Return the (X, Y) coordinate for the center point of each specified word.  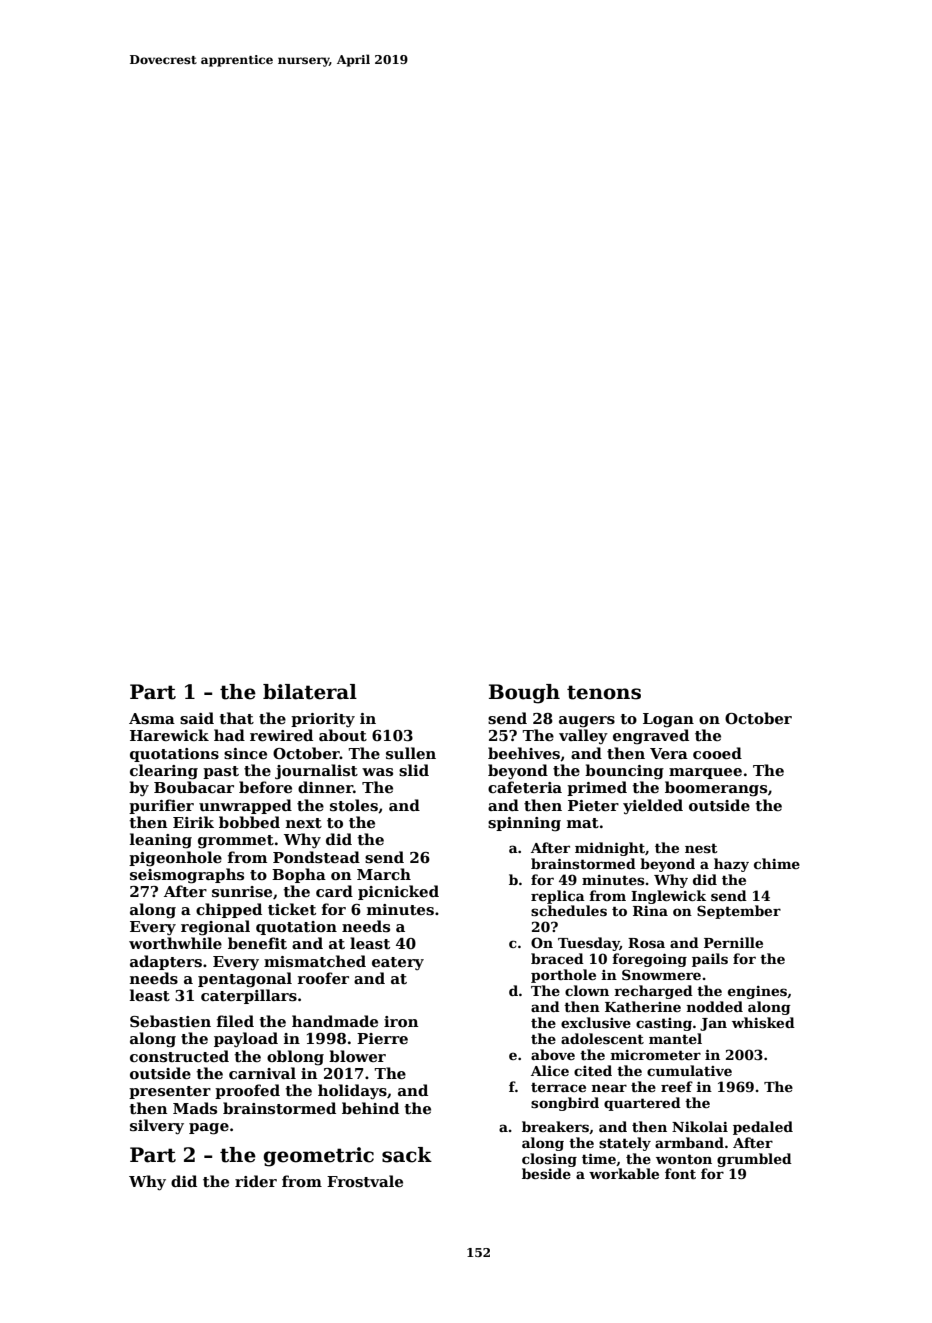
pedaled (763, 1128)
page (209, 1129)
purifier (161, 806)
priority (323, 720)
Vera (669, 753)
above (553, 1054)
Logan (668, 720)
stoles (354, 805)
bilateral (310, 692)
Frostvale (365, 1181)
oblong (295, 1058)
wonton (684, 1159)
